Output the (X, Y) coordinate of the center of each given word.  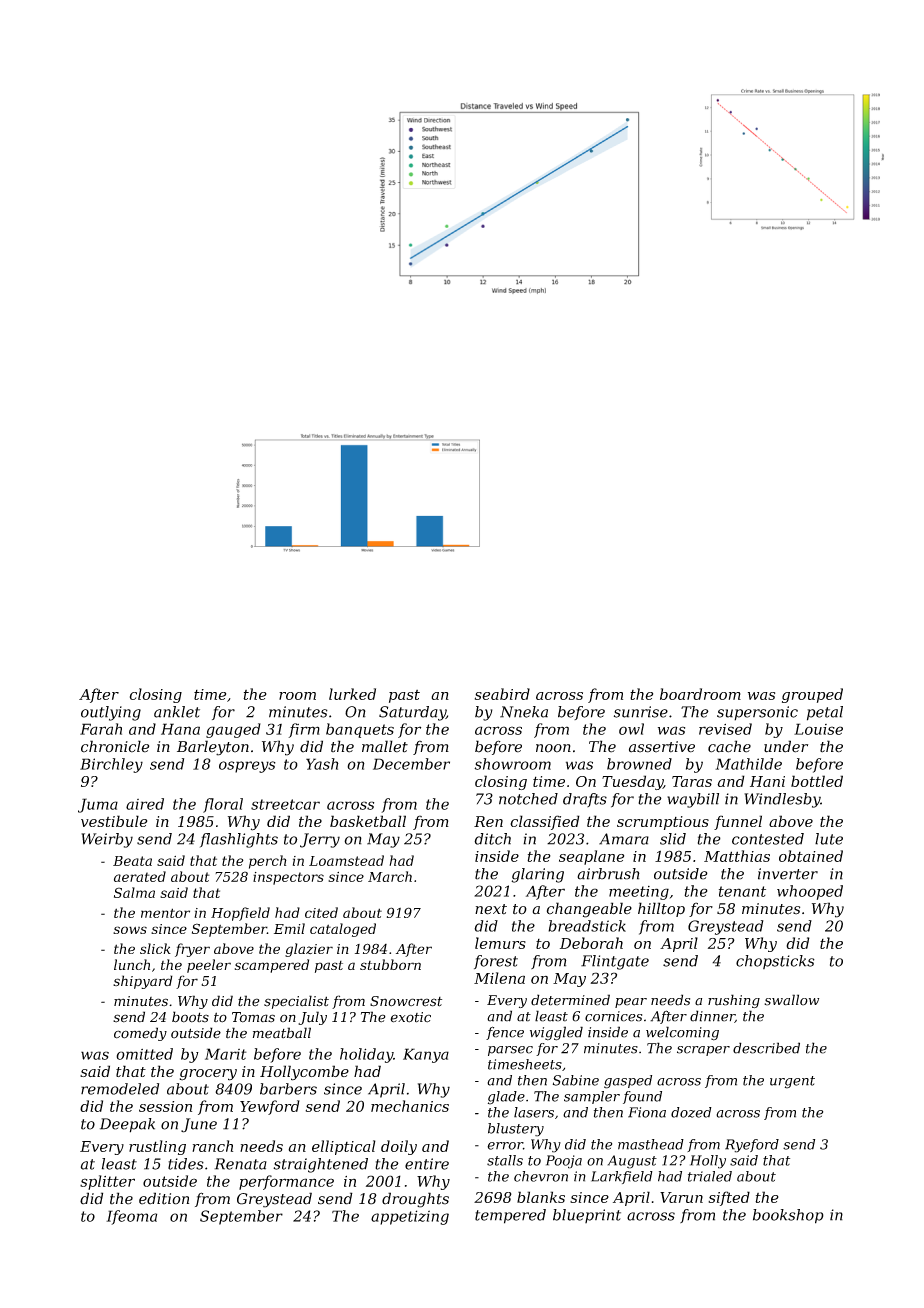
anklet (177, 712)
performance (286, 1182)
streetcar (285, 804)
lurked (352, 694)
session (165, 1106)
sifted (729, 1198)
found (642, 1097)
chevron (541, 1176)
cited (321, 912)
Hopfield (240, 914)
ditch (492, 839)
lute (829, 839)
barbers (288, 1089)
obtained (811, 856)
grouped (812, 695)
